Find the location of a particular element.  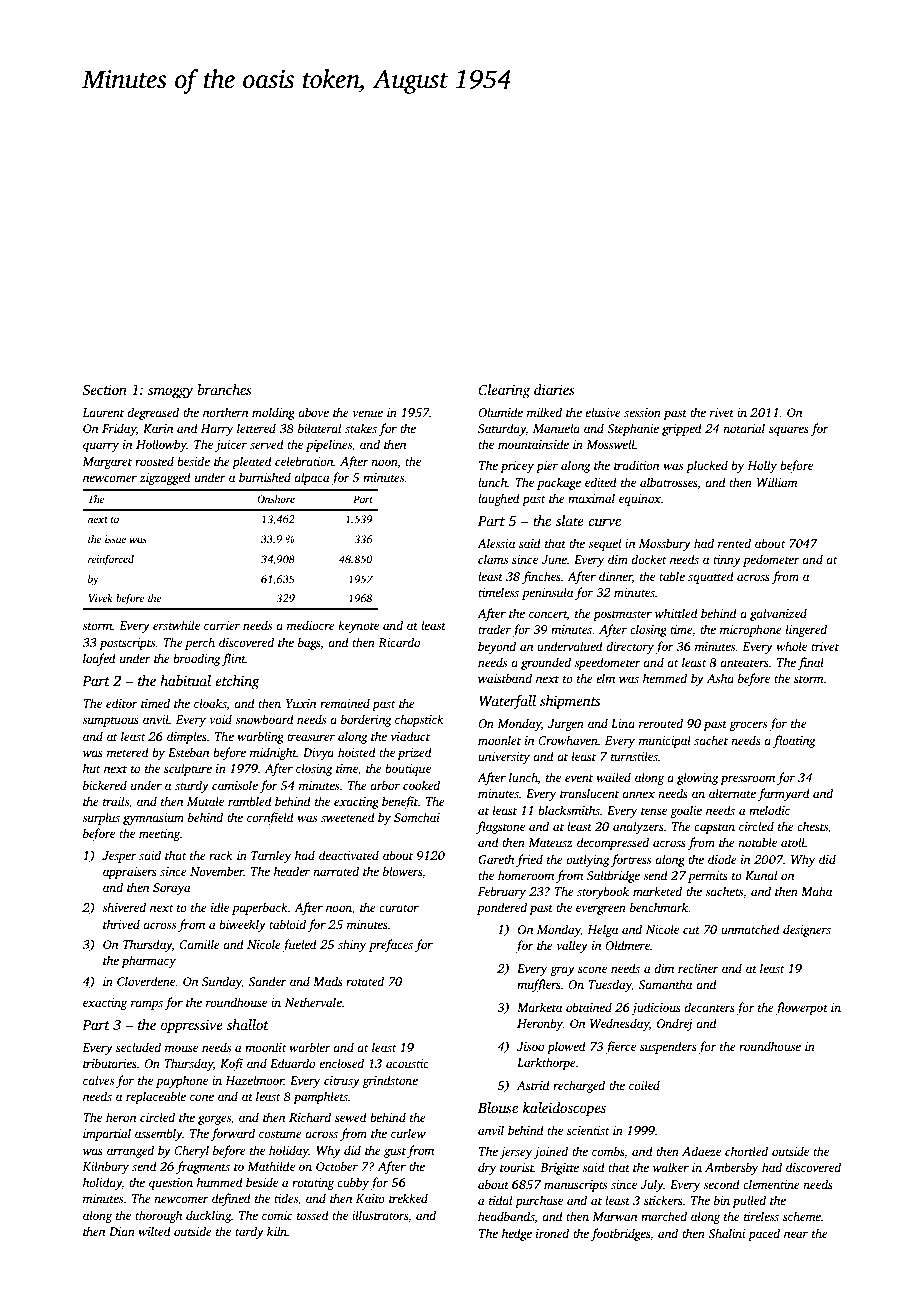

arranged is located at coordinates (130, 1151).
